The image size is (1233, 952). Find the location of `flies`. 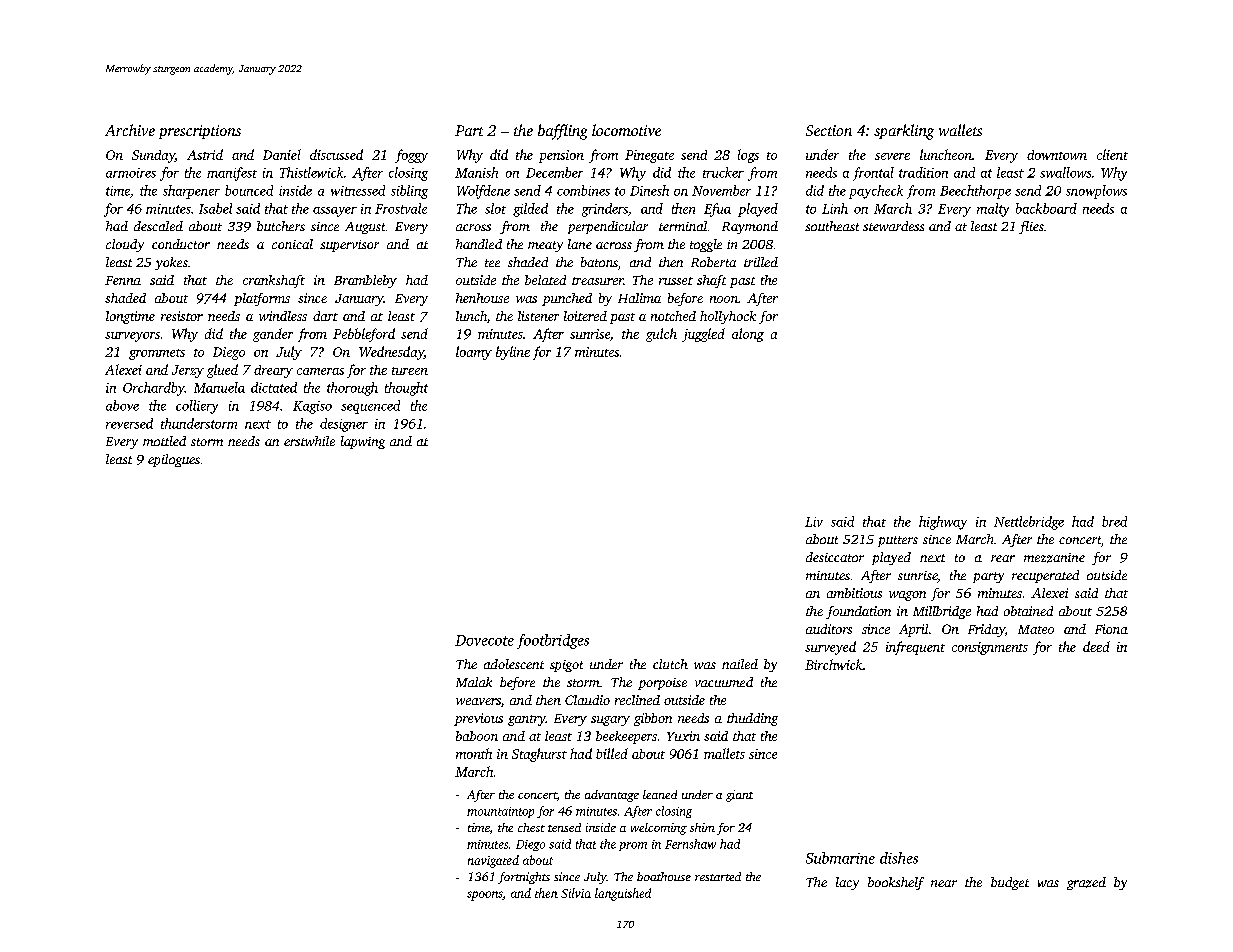

flies is located at coordinates (1031, 227).
